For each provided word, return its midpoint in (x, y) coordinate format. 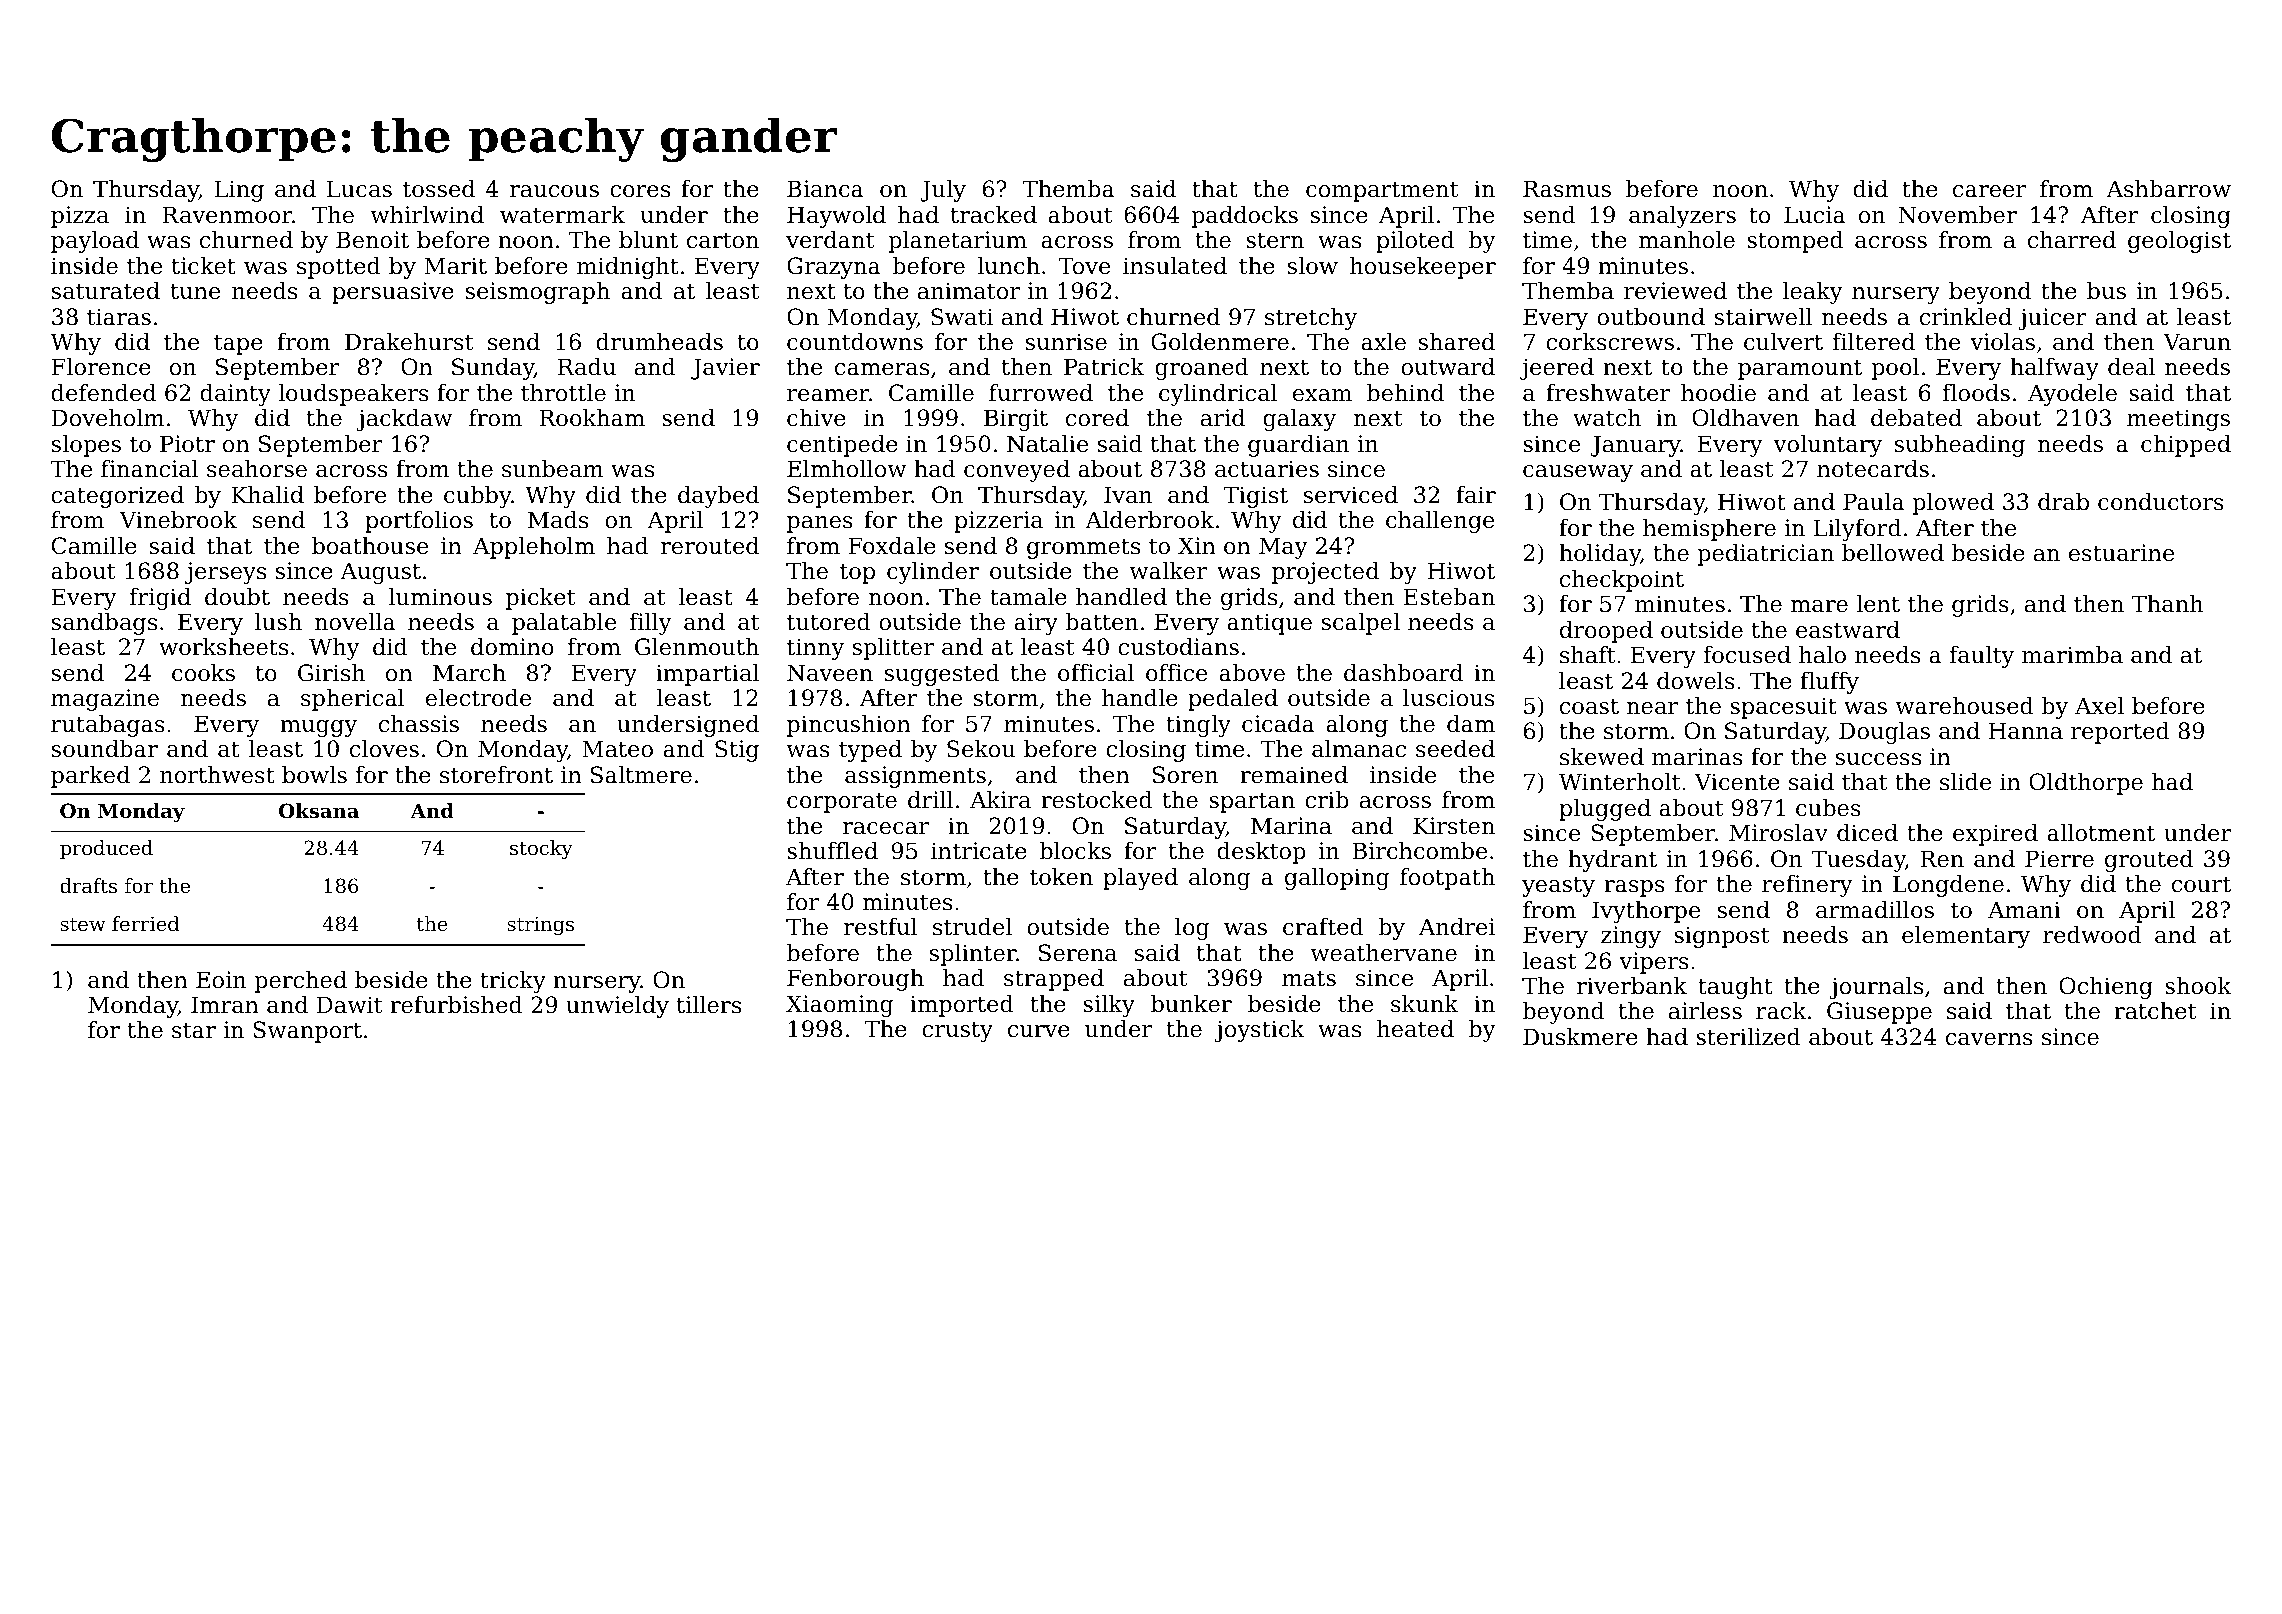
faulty (1982, 657)
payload (95, 242)
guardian (1298, 446)
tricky (513, 982)
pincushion (849, 726)
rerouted (710, 546)
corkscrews (1610, 342)
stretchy (1311, 319)
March (469, 673)
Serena (1078, 953)
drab (2063, 502)
